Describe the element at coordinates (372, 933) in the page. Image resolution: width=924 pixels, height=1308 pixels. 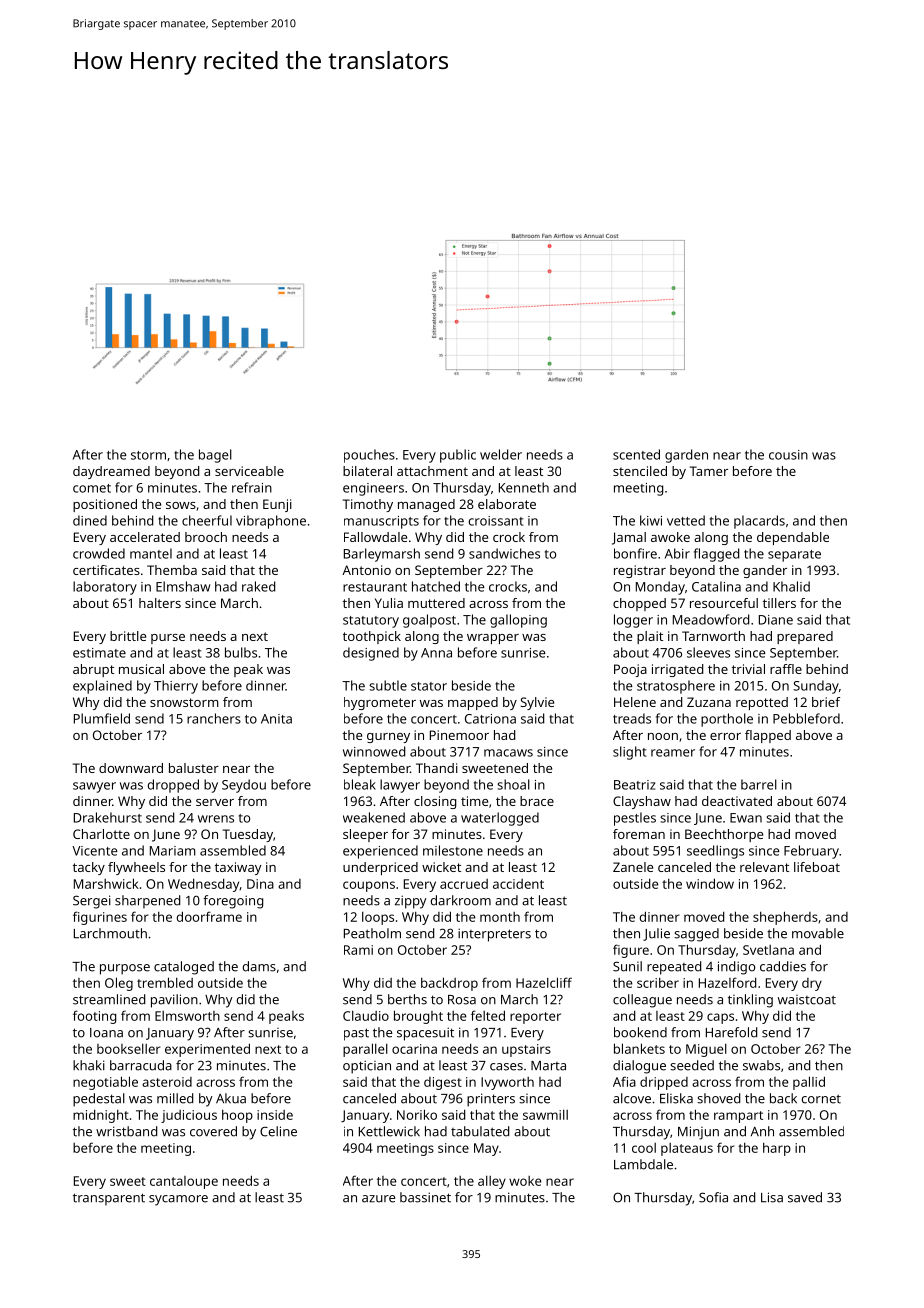
I see `Peatholm` at that location.
